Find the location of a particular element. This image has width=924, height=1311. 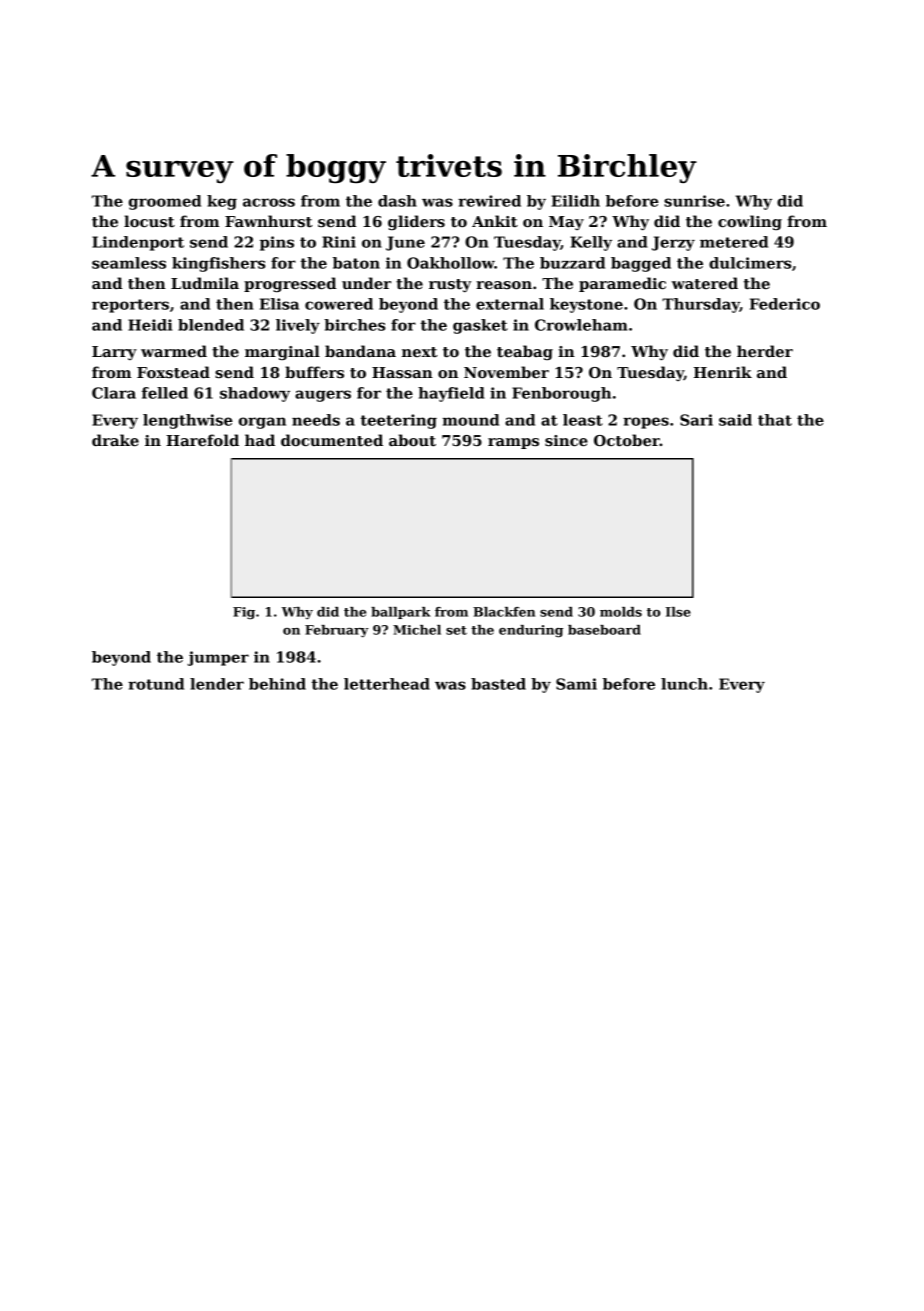

Ilse is located at coordinates (678, 612).
